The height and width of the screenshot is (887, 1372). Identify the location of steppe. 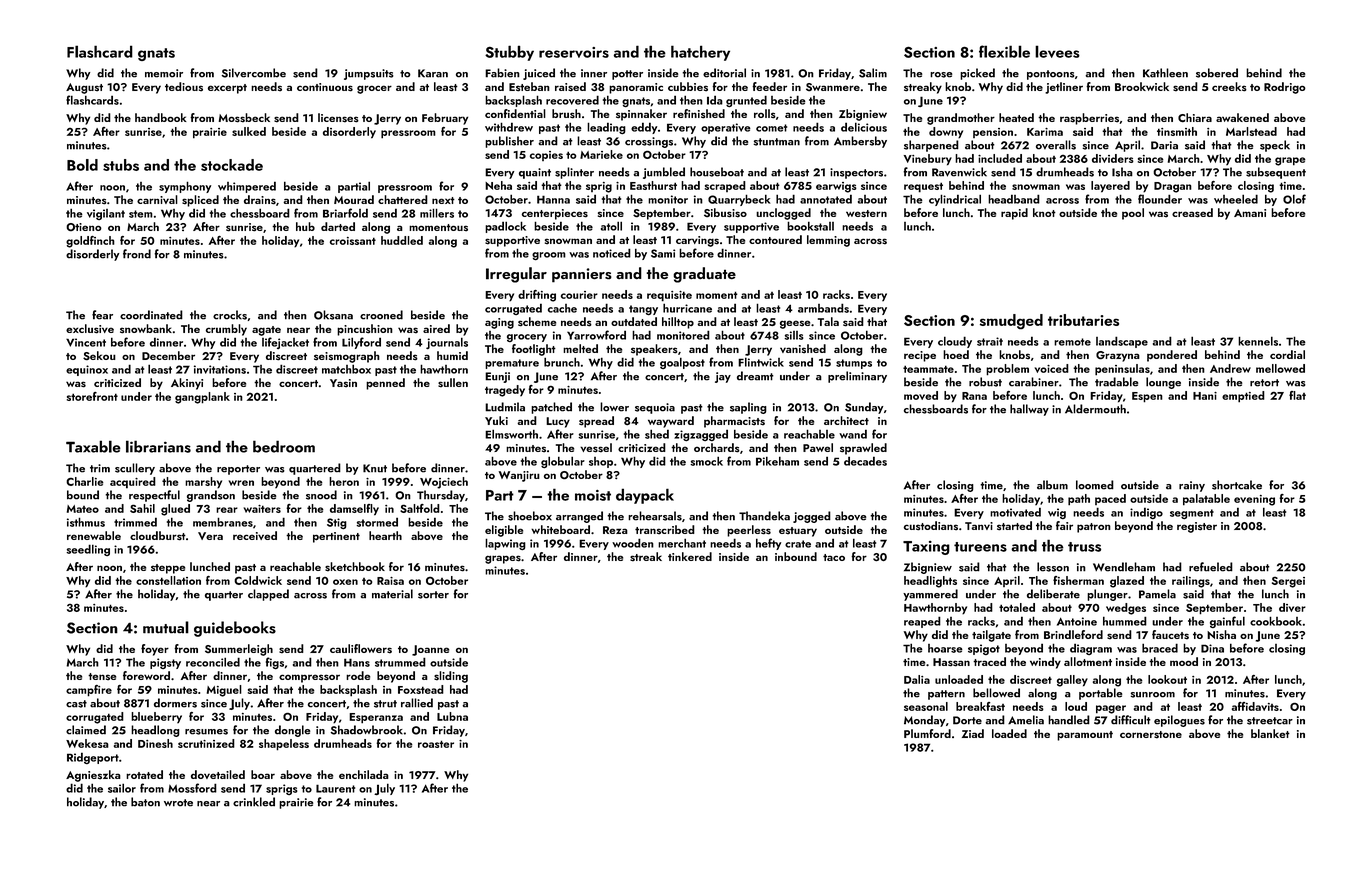
(168, 569).
